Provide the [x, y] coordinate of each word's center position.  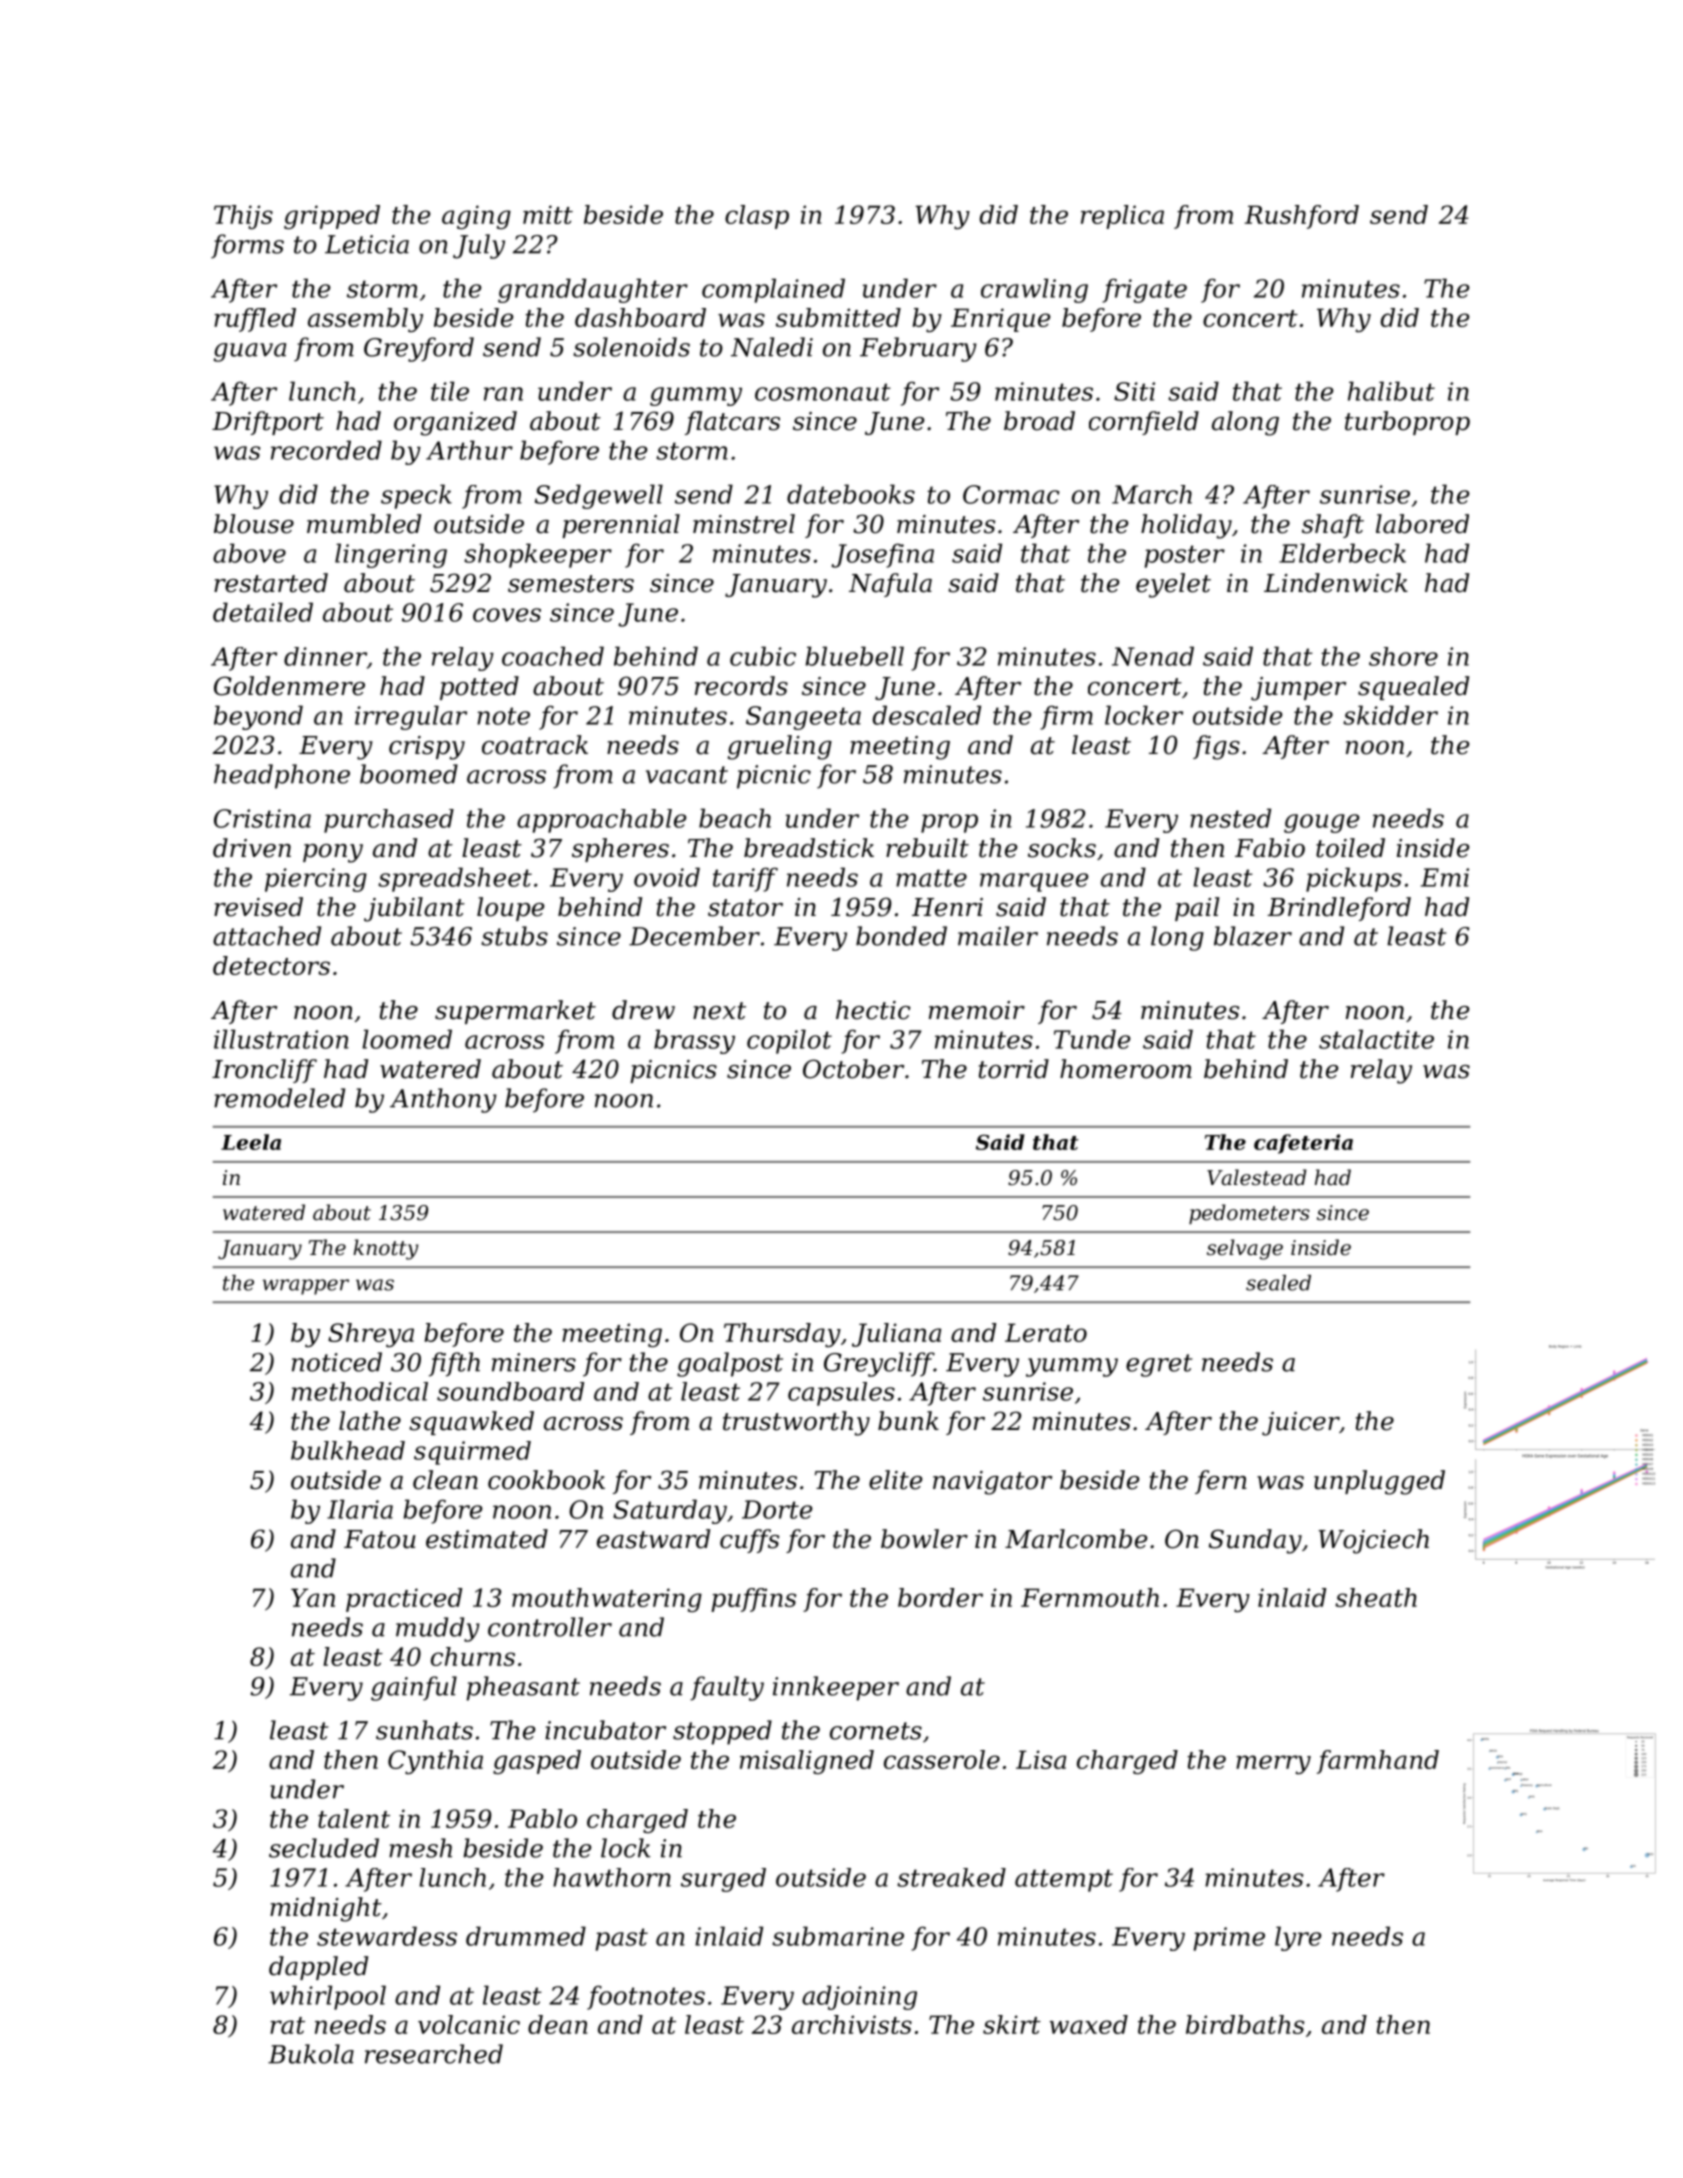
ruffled [255, 320]
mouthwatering [607, 1600]
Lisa [1041, 1759]
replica [1122, 217]
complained [773, 290]
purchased [389, 821]
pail [1197, 909]
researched [434, 2054]
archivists [852, 2024]
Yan [313, 1597]
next [719, 1011]
